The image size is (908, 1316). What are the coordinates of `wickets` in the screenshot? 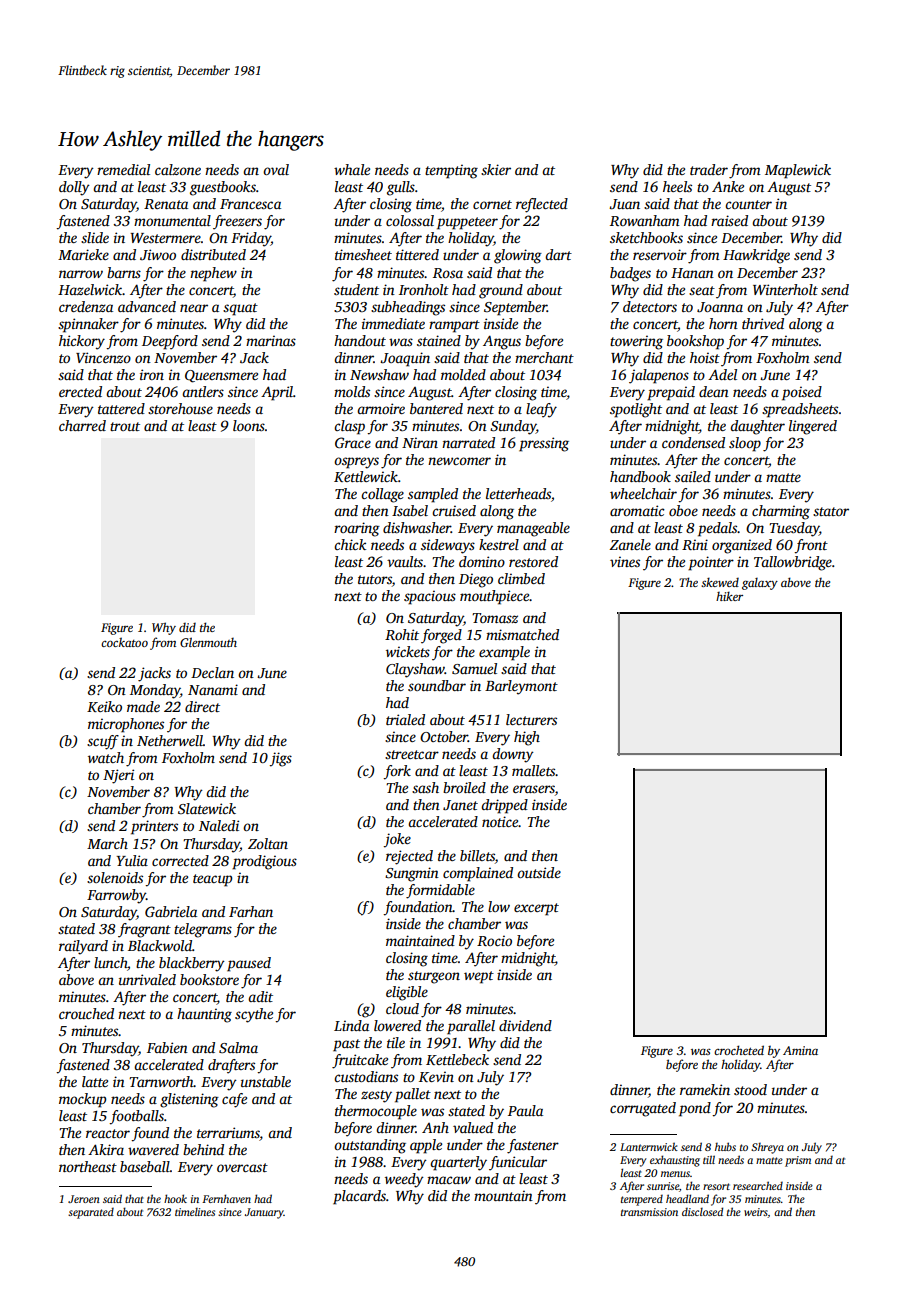 It's located at (408, 651).
